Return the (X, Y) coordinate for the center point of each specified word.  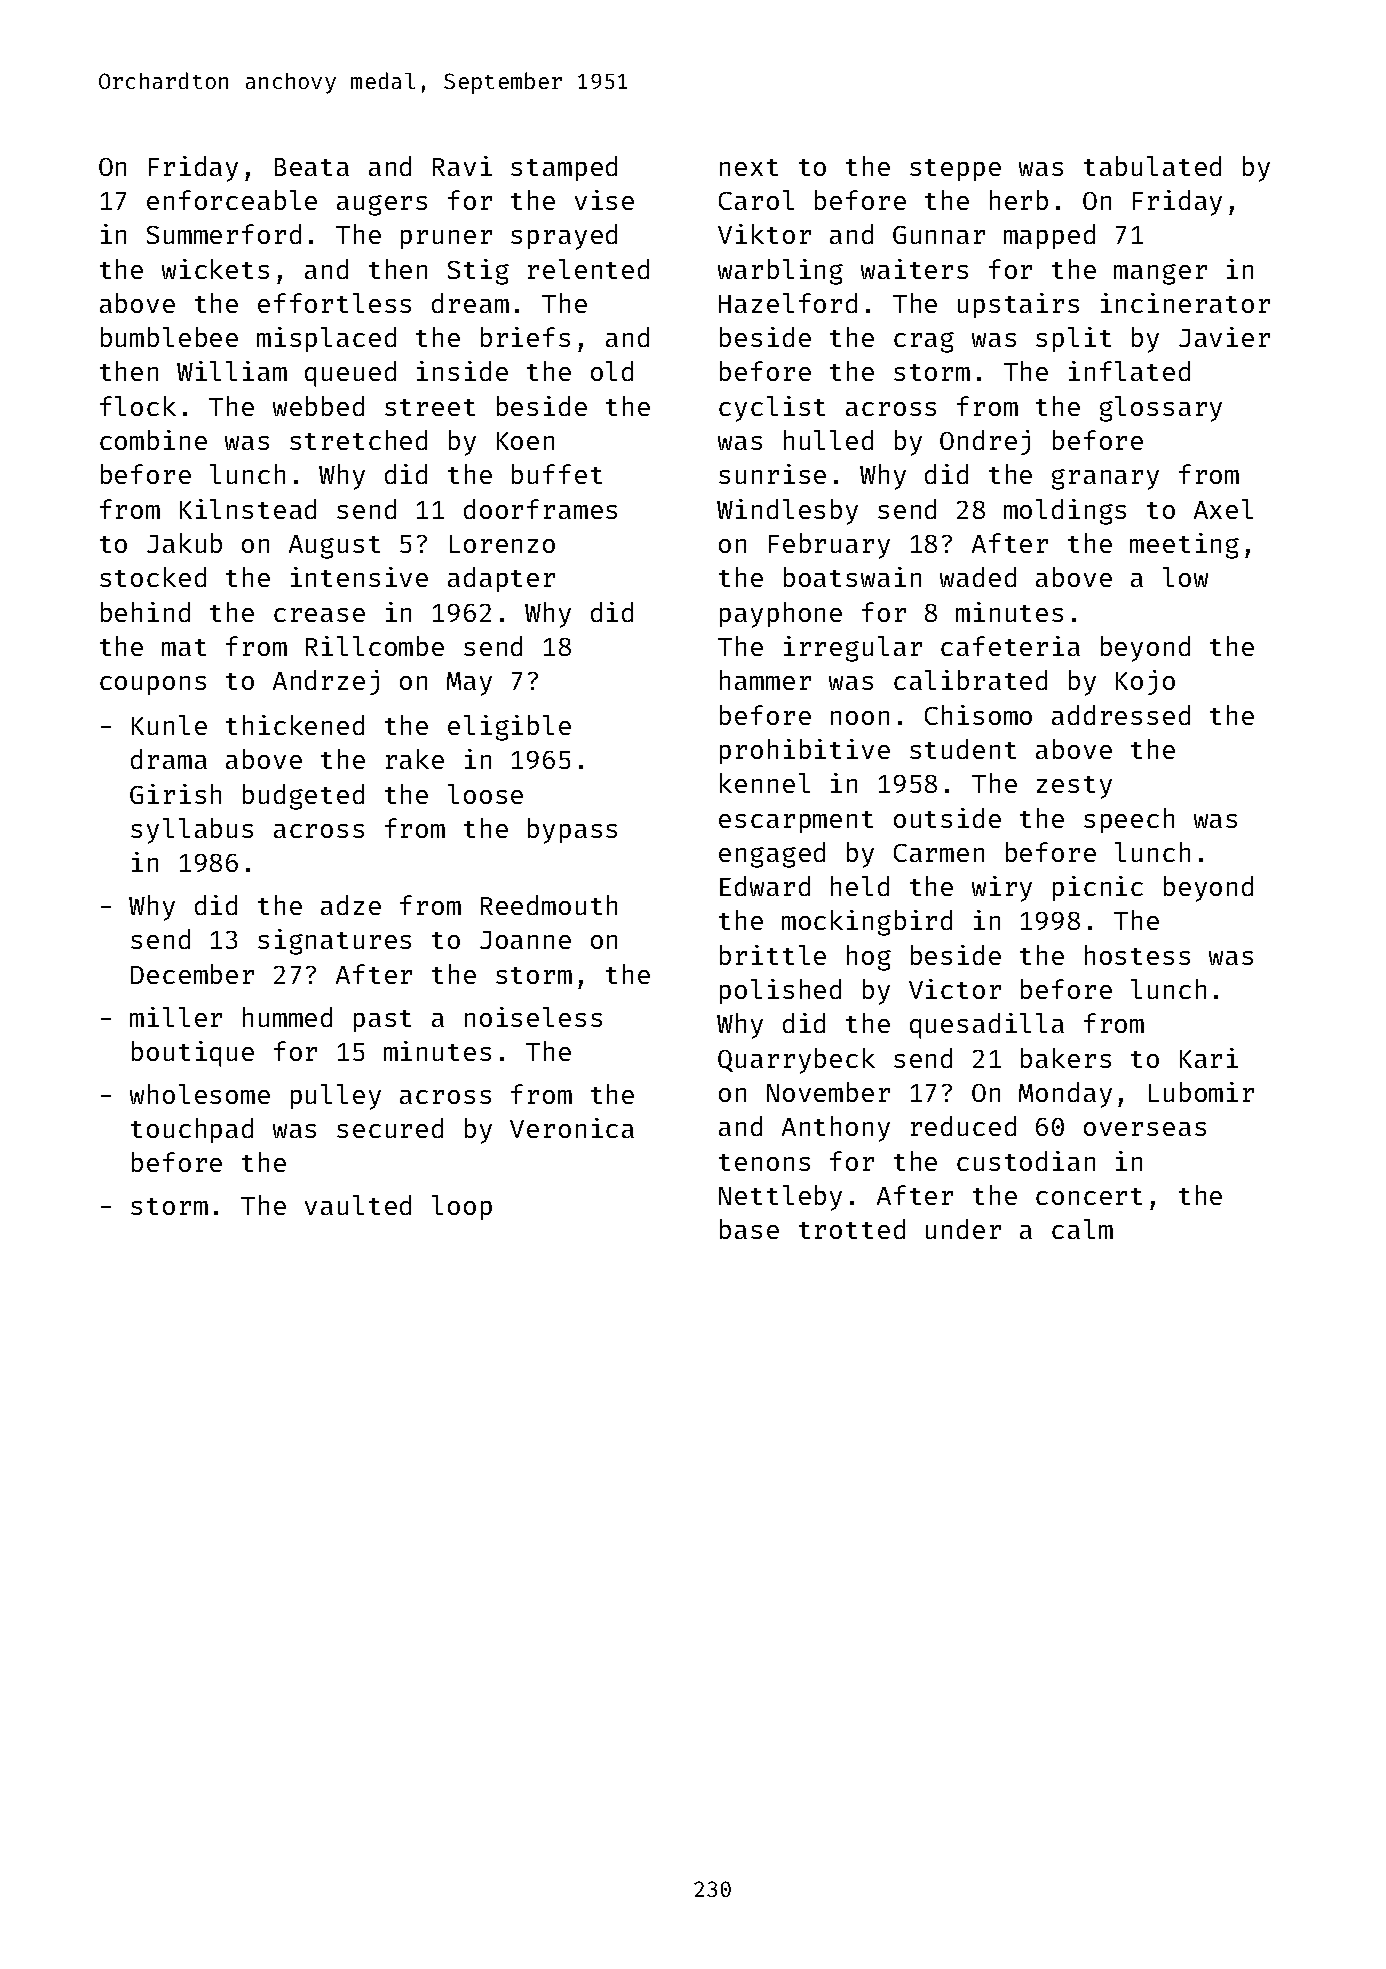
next (749, 167)
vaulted (358, 1205)
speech (1129, 820)
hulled (828, 440)
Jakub (184, 543)
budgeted (303, 797)
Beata (312, 167)
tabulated (1152, 166)
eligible (509, 728)
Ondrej (985, 442)
